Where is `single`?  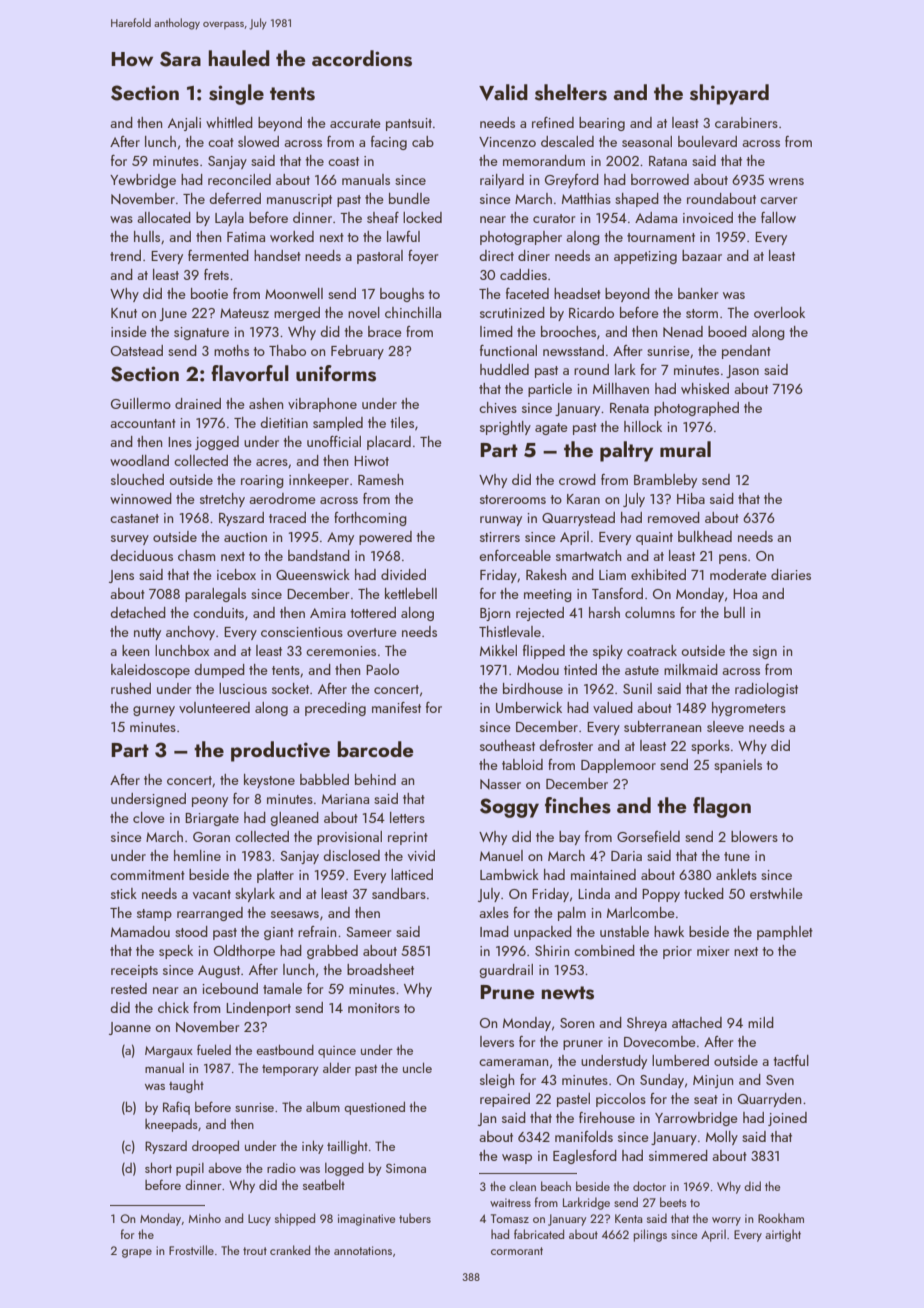
single is located at coordinates (236, 94).
